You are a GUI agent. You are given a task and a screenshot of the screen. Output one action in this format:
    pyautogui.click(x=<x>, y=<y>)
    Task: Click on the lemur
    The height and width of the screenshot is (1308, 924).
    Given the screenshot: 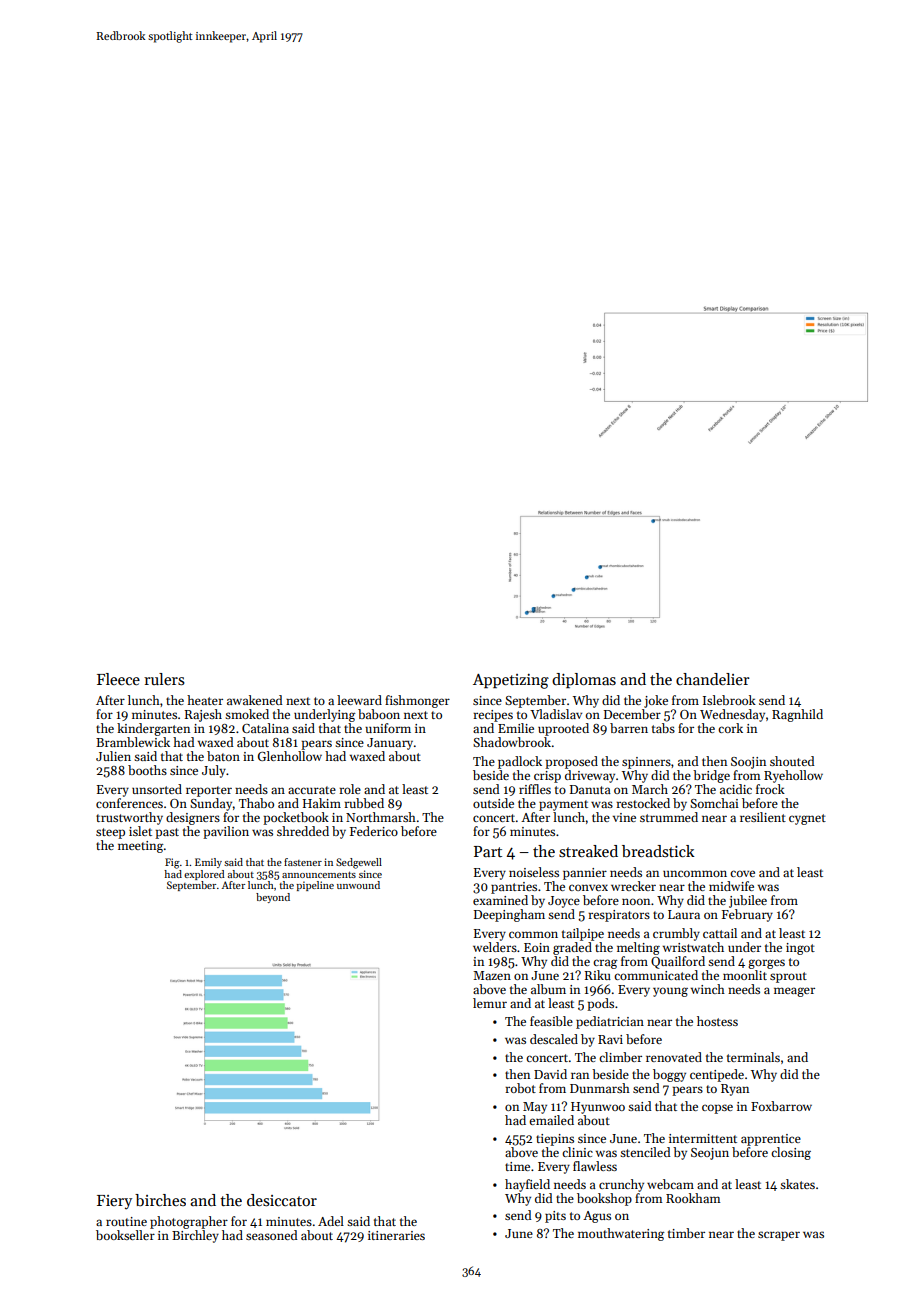 What is the action you would take?
    pyautogui.click(x=490, y=1003)
